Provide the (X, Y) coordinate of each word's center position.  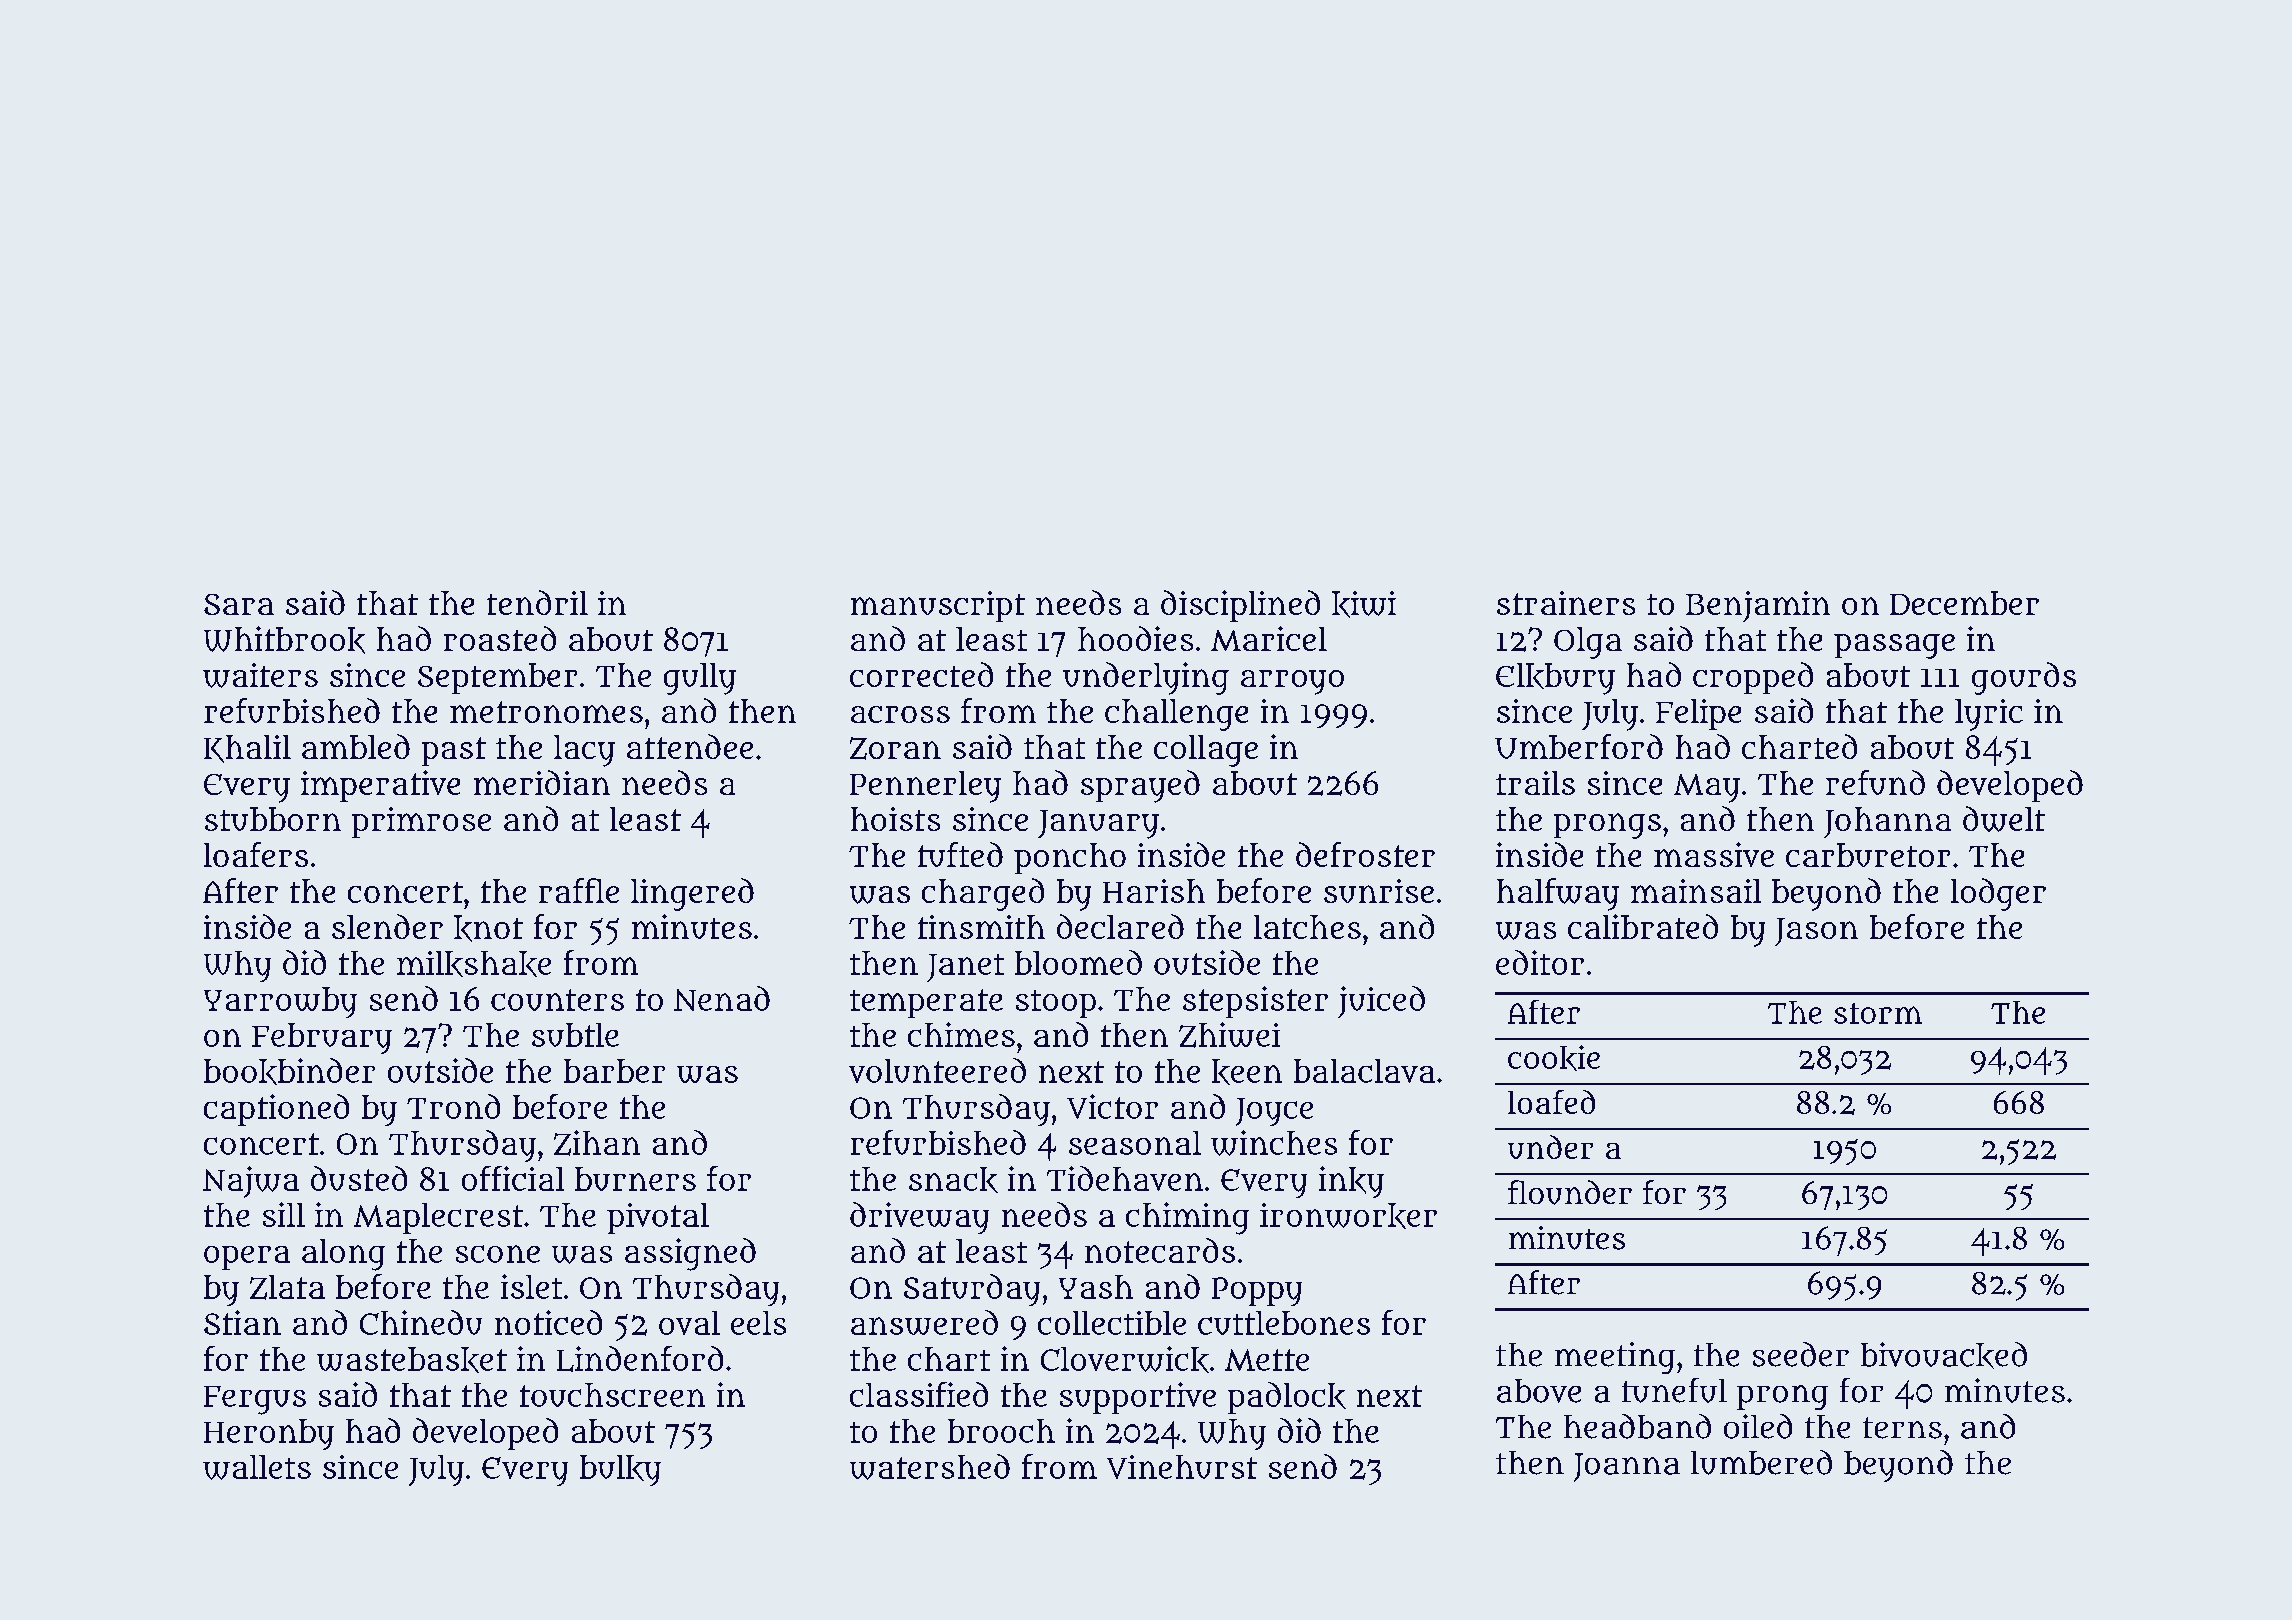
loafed (1551, 1102)
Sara (239, 604)
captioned (276, 1110)
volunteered (937, 1070)
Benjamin (1758, 606)
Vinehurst (1182, 1467)
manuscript (938, 606)
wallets (257, 1467)
